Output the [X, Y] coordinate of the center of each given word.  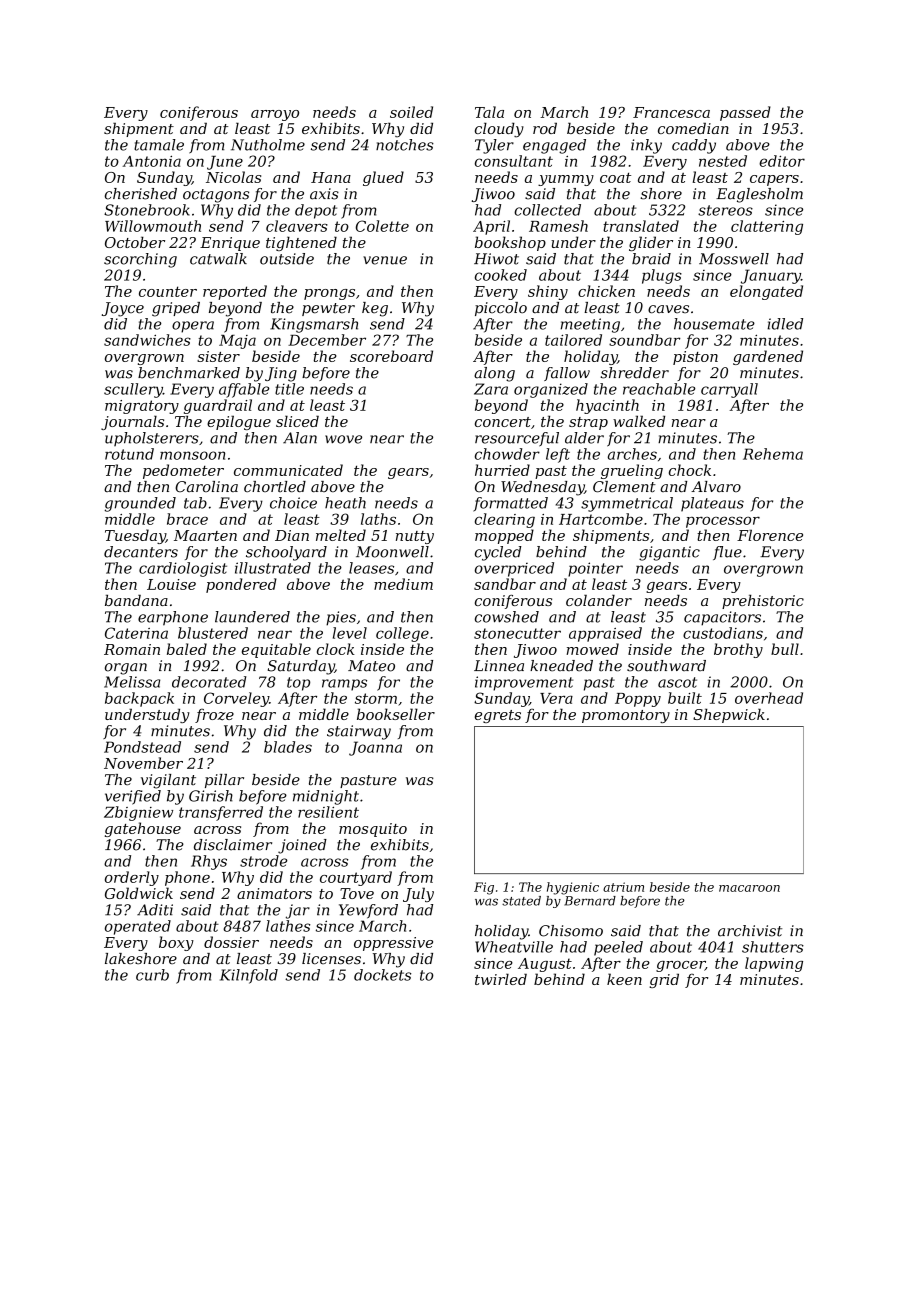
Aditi [155, 910]
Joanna [375, 748]
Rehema [773, 454]
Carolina [206, 486]
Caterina [136, 633]
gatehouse [143, 829]
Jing [281, 374]
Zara [491, 389]
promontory [626, 716]
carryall [729, 390]
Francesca [671, 112]
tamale [159, 145]
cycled [498, 553]
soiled [411, 112]
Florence [770, 535]
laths [378, 519]
